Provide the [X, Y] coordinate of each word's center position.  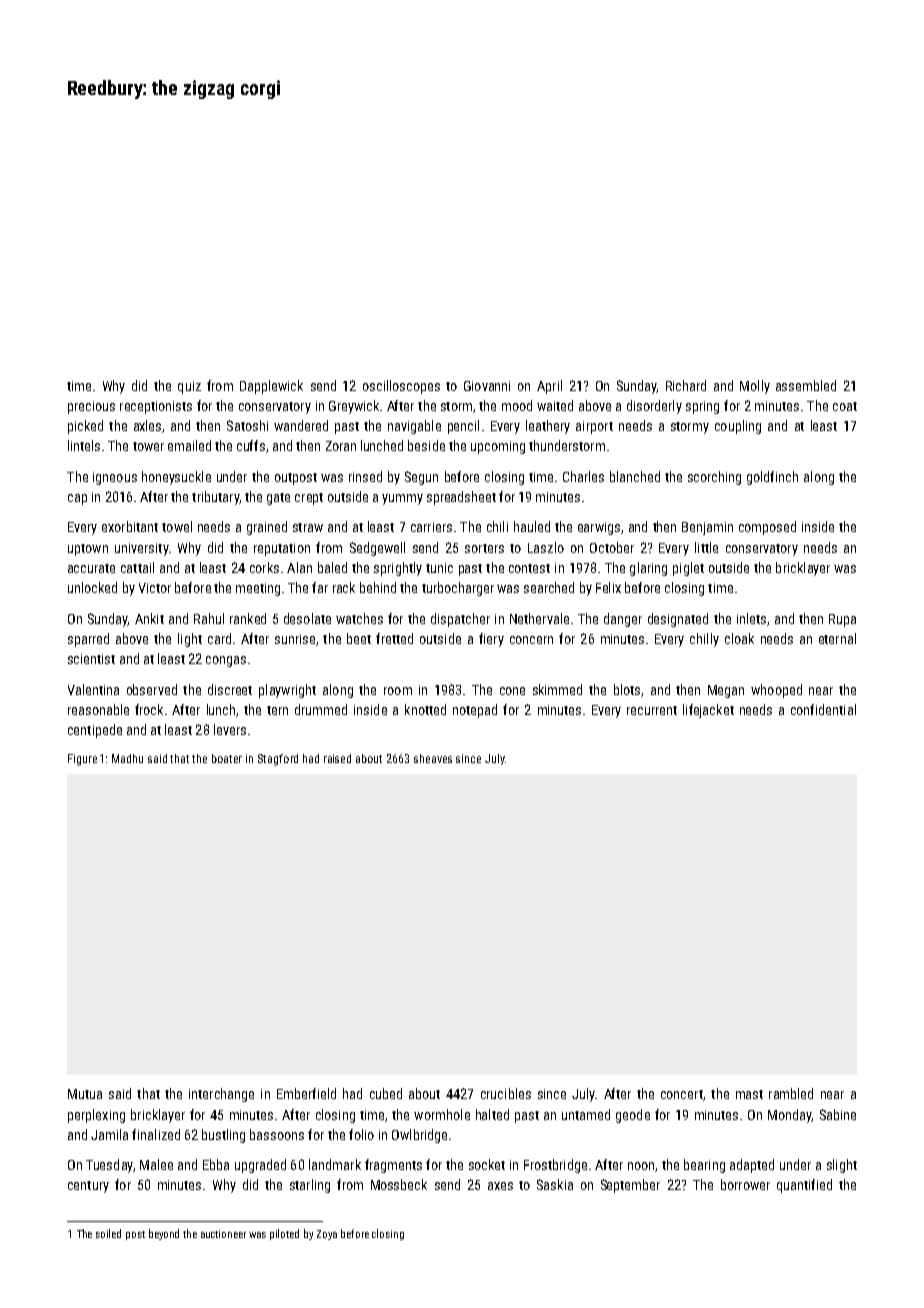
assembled [806, 385]
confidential [823, 709]
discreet [230, 689]
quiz [189, 387]
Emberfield [306, 1093]
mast [749, 1094]
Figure [82, 760]
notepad [475, 711]
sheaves [433, 758]
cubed [386, 1093]
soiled [108, 1233]
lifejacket [708, 711]
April [549, 387]
